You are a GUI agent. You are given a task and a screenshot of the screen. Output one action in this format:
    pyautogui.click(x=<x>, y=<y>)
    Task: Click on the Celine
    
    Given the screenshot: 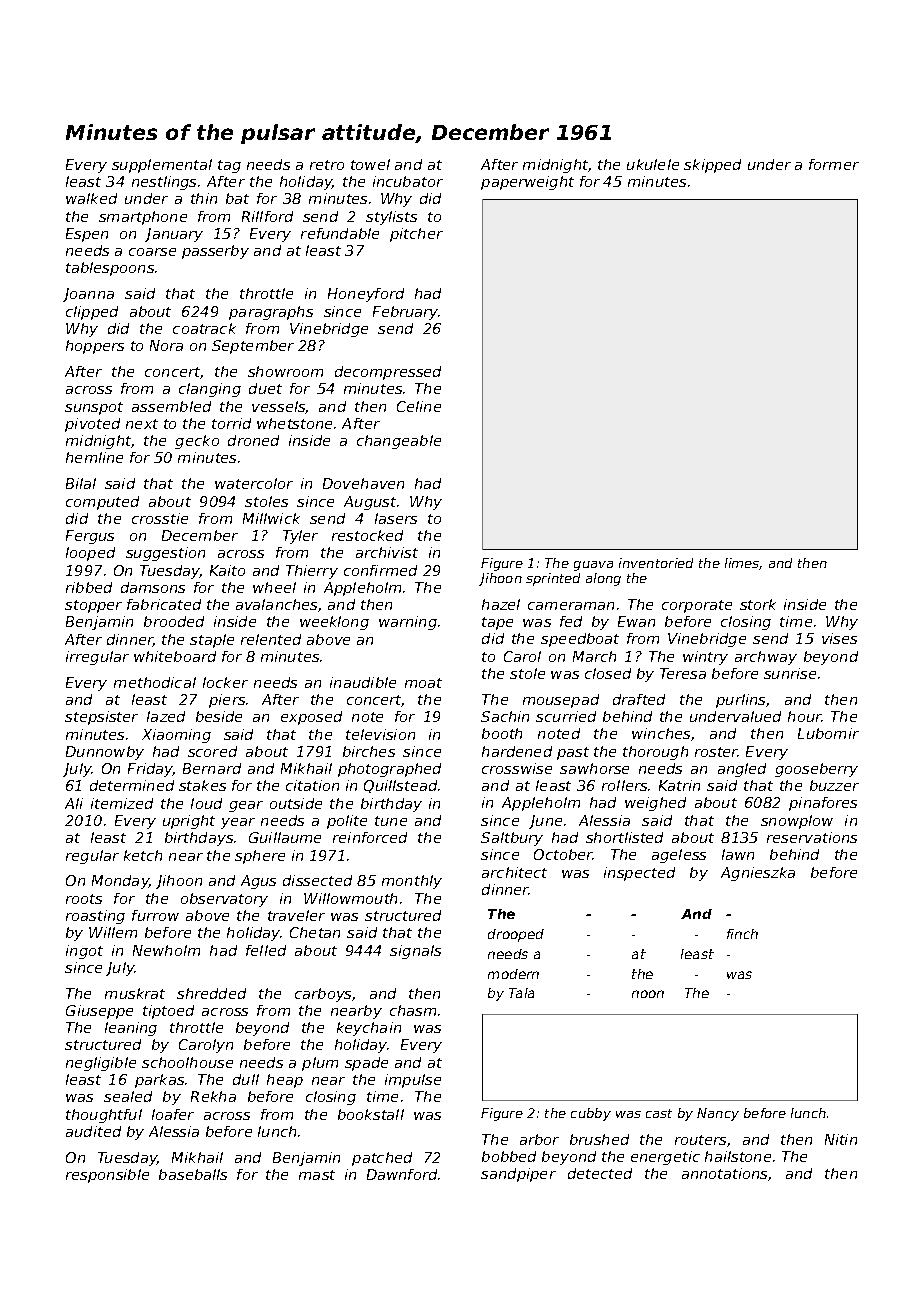 What is the action you would take?
    pyautogui.click(x=419, y=406)
